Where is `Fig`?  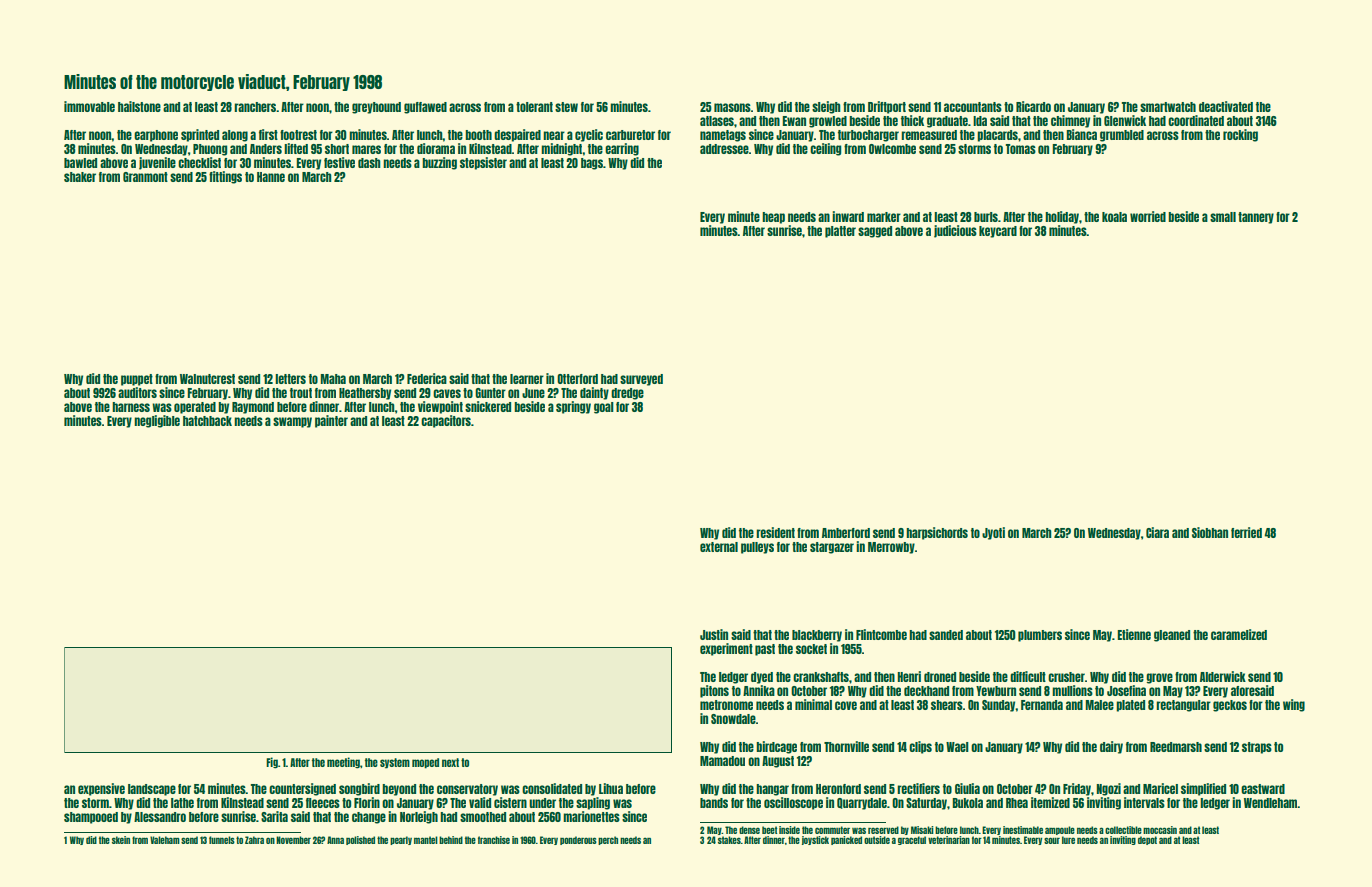 Fig is located at coordinates (272, 763).
